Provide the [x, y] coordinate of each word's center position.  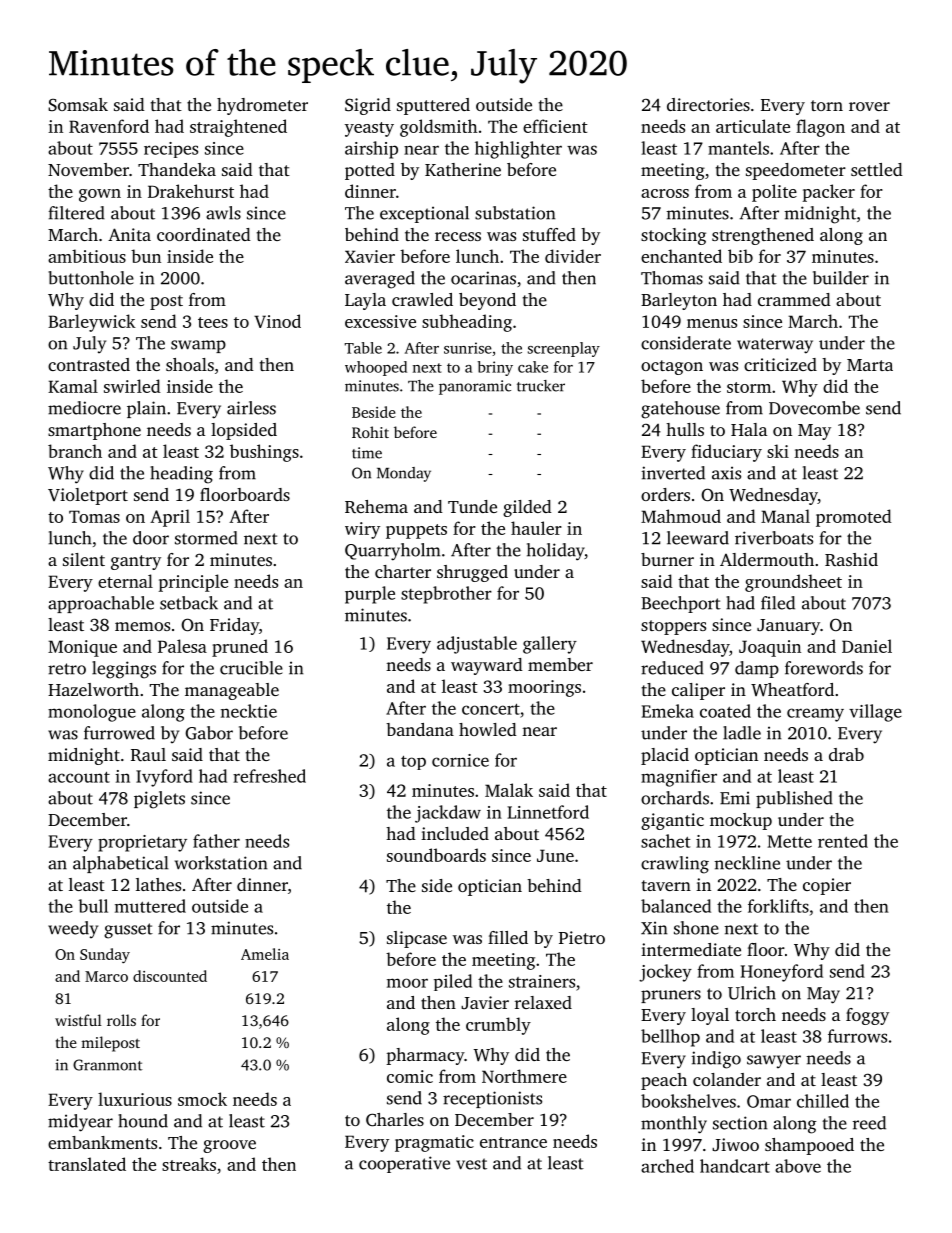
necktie [249, 711]
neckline [747, 863]
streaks [189, 1164]
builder [841, 278]
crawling [675, 865]
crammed [794, 299]
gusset [128, 931]
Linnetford [548, 812]
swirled [132, 386]
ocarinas [483, 278]
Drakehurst [191, 191]
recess [458, 236]
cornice [460, 760]
